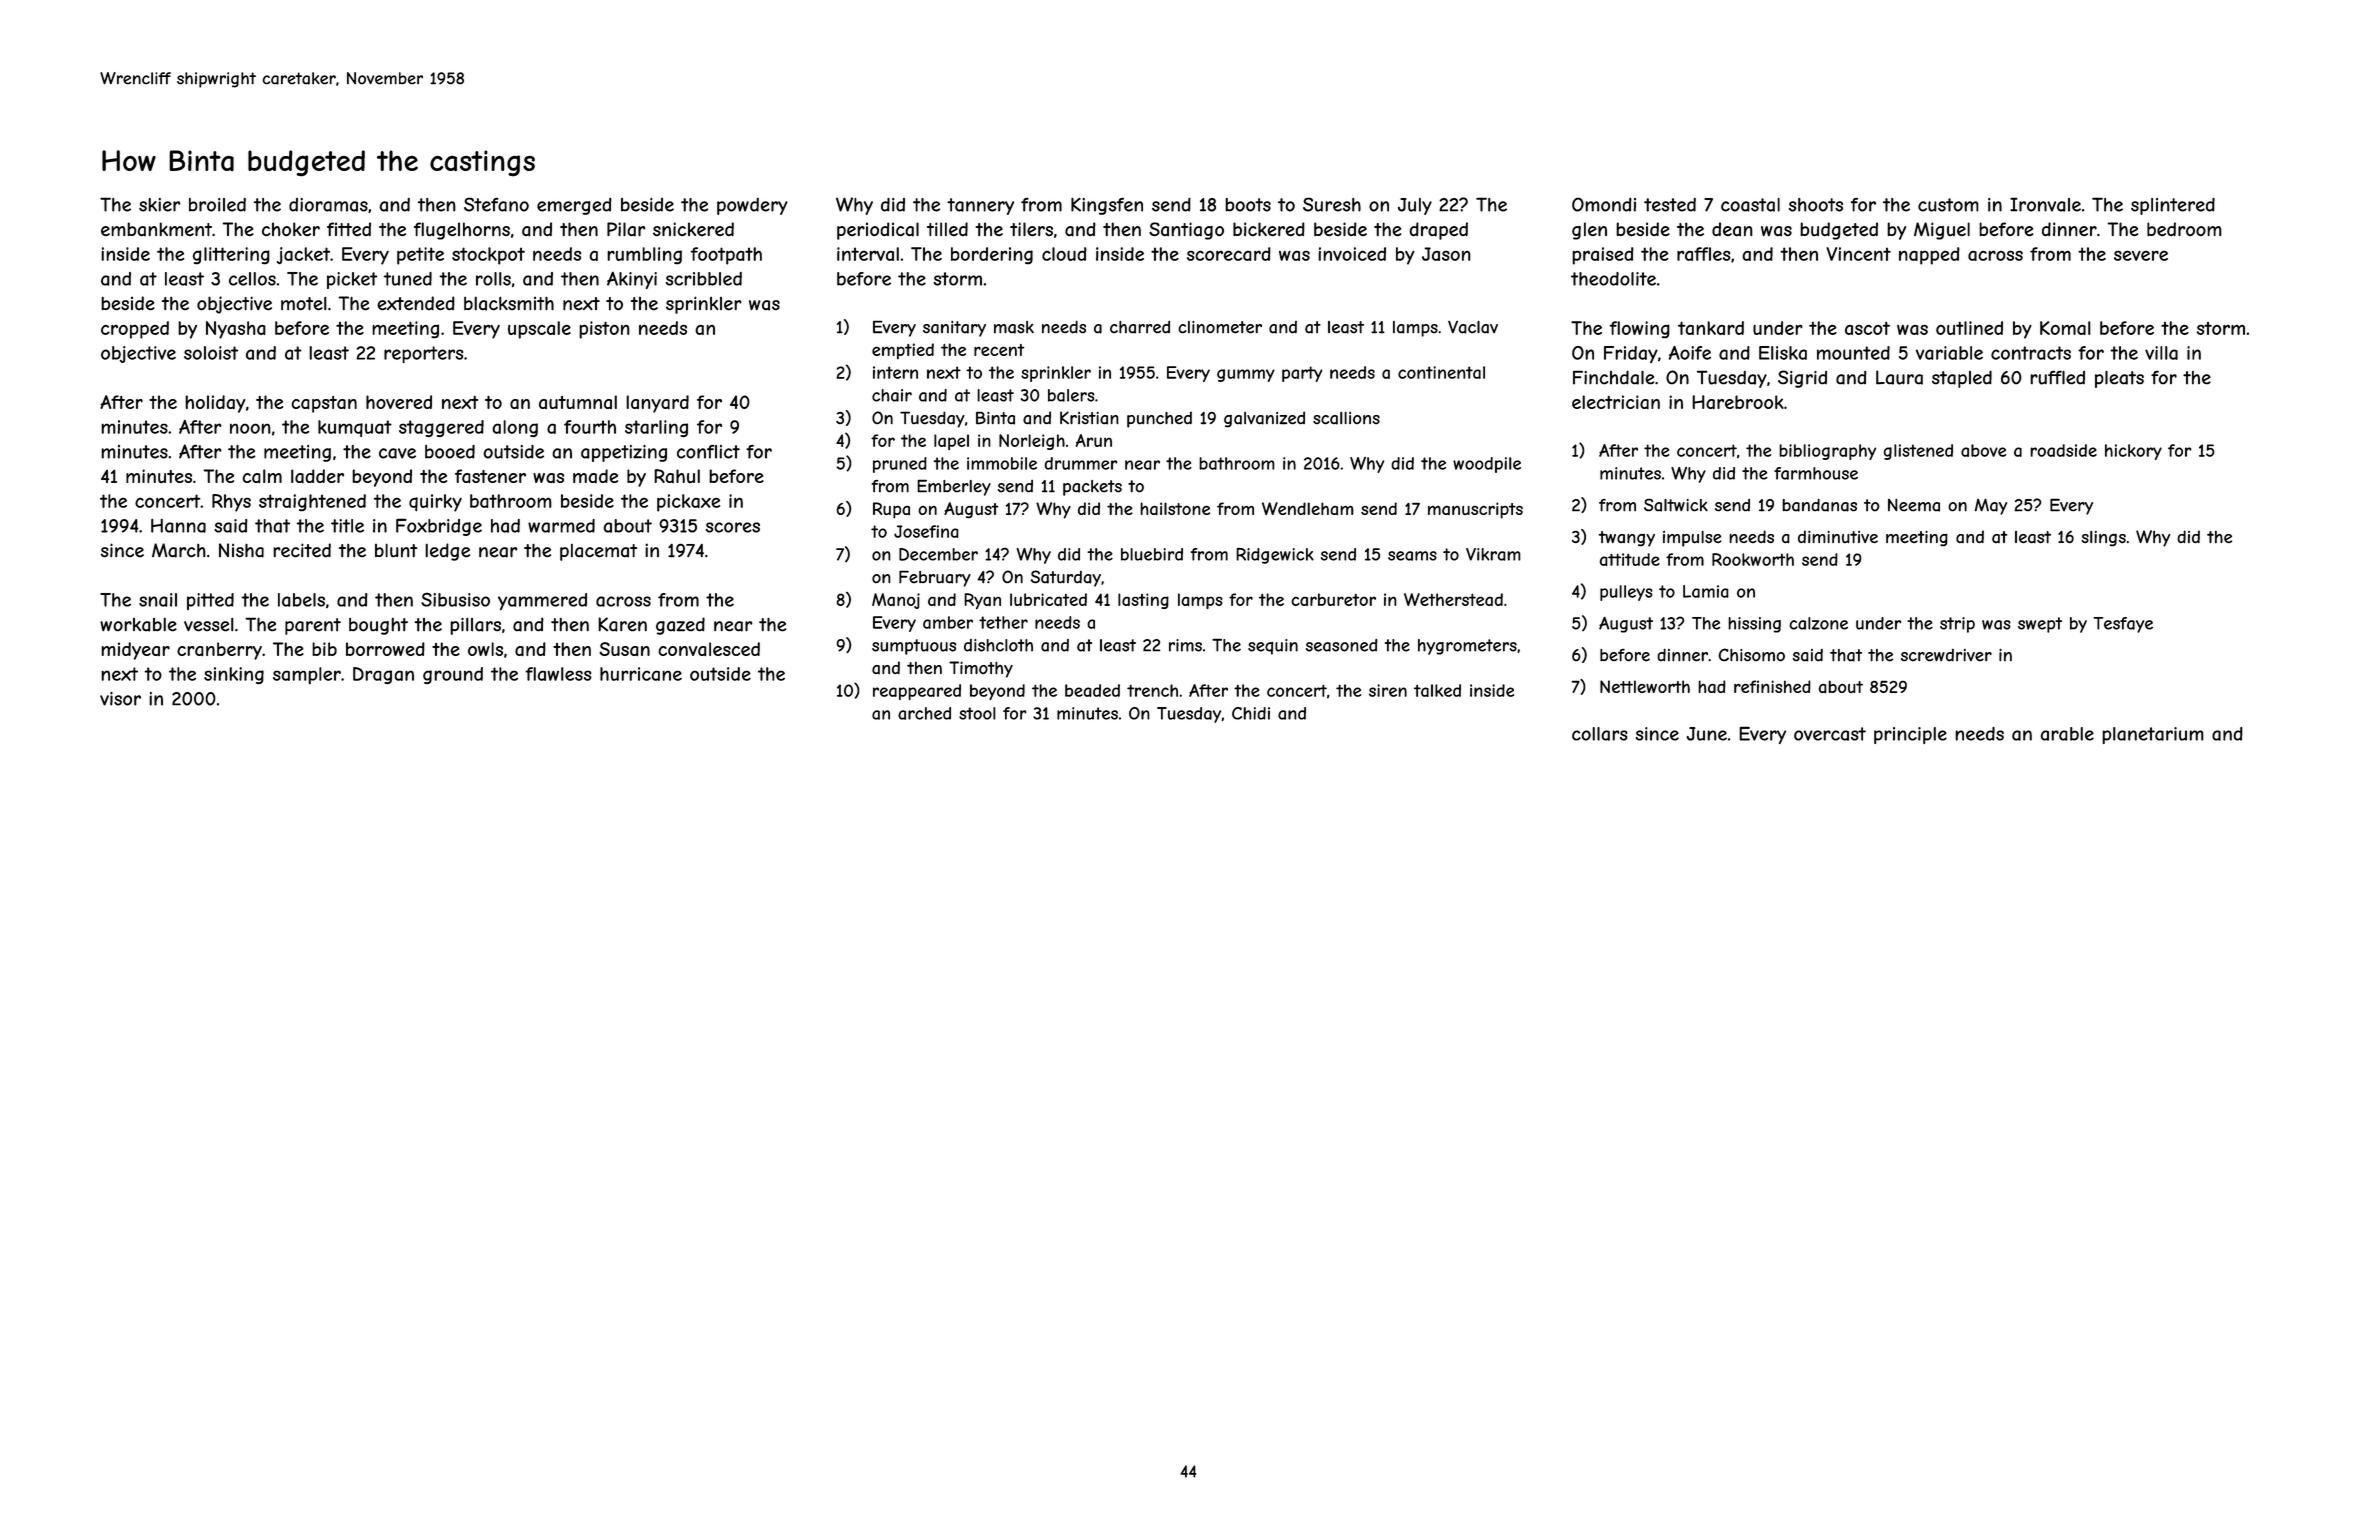 The height and width of the document is (1527, 2360). What do you see at coordinates (2141, 256) in the document?
I see `severe` at bounding box center [2141, 256].
